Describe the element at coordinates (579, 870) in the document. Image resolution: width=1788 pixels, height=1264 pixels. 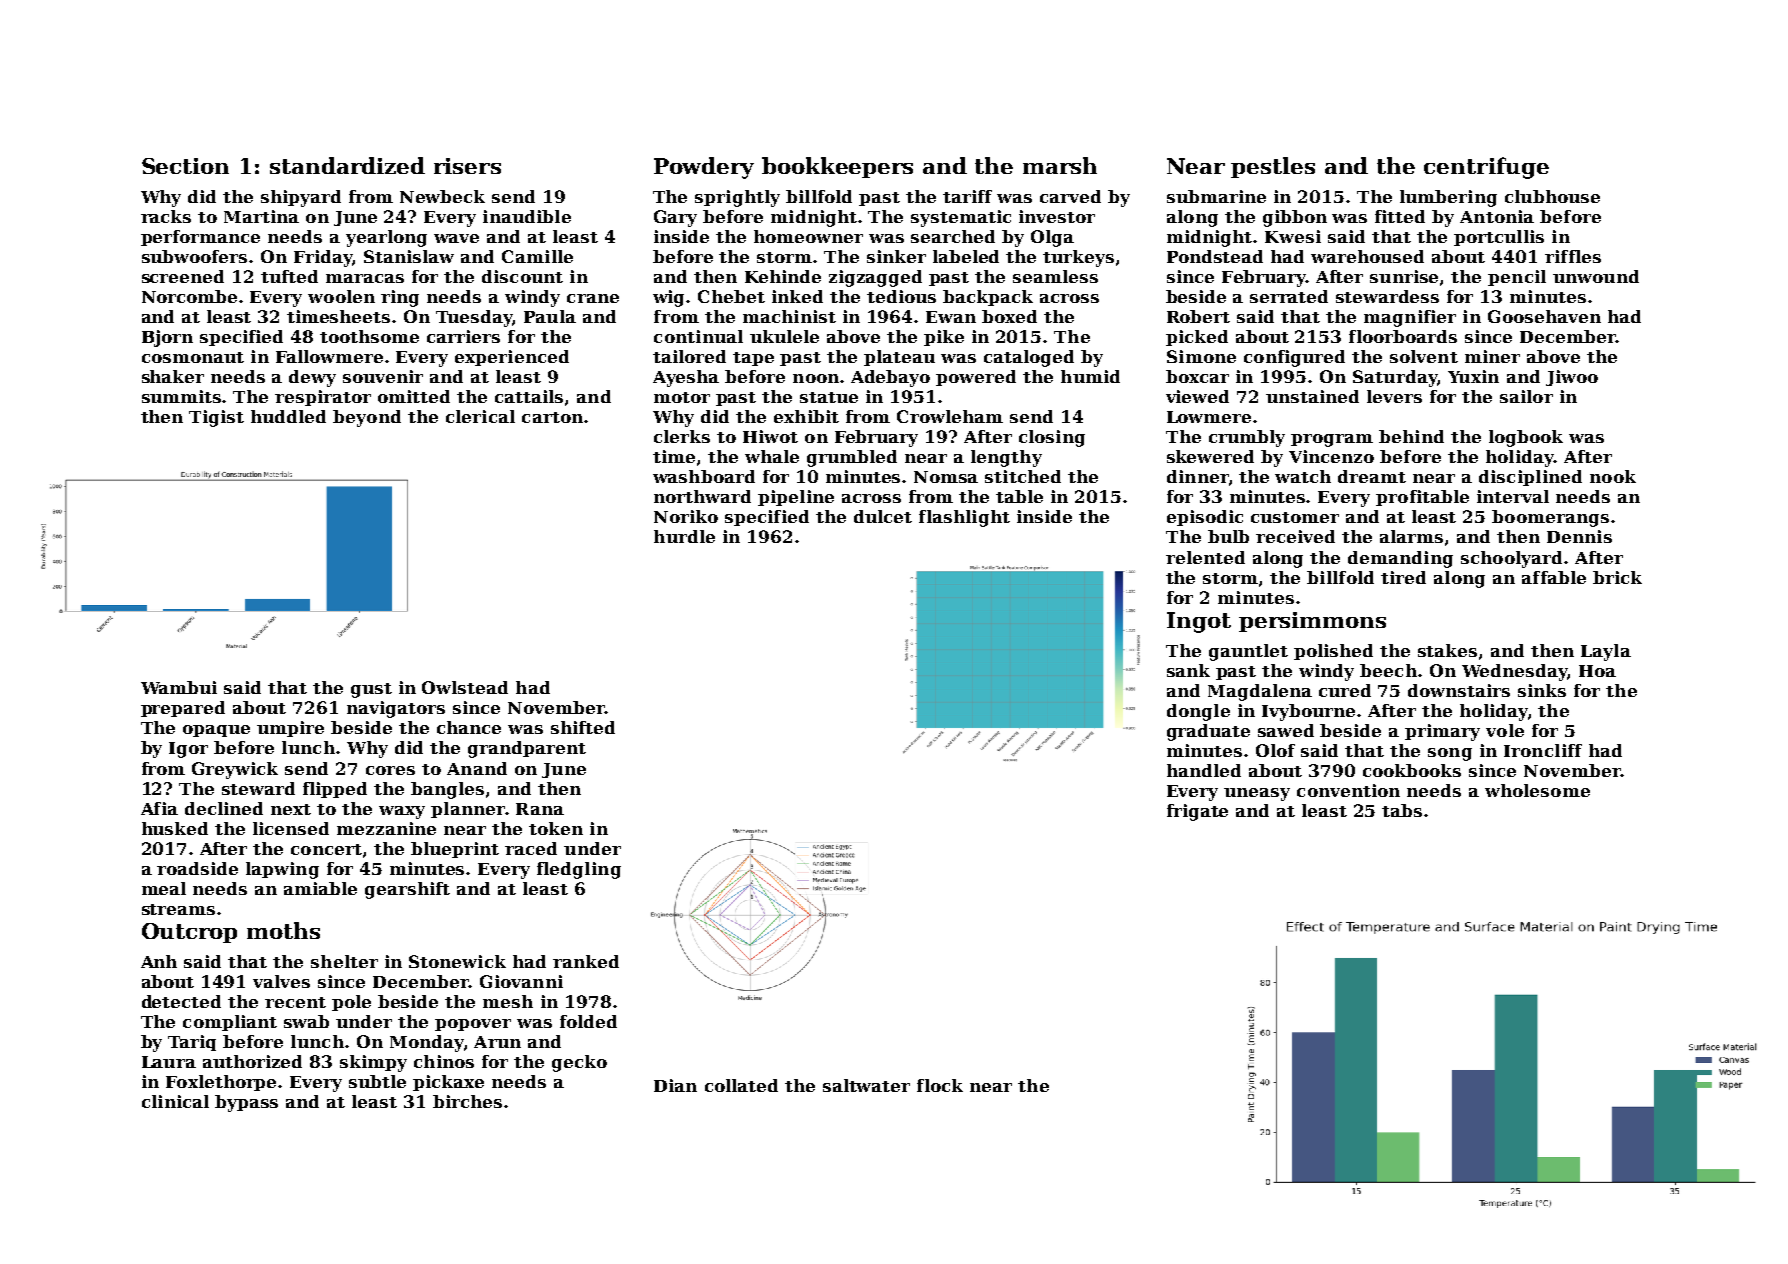
I see `fledgling` at that location.
